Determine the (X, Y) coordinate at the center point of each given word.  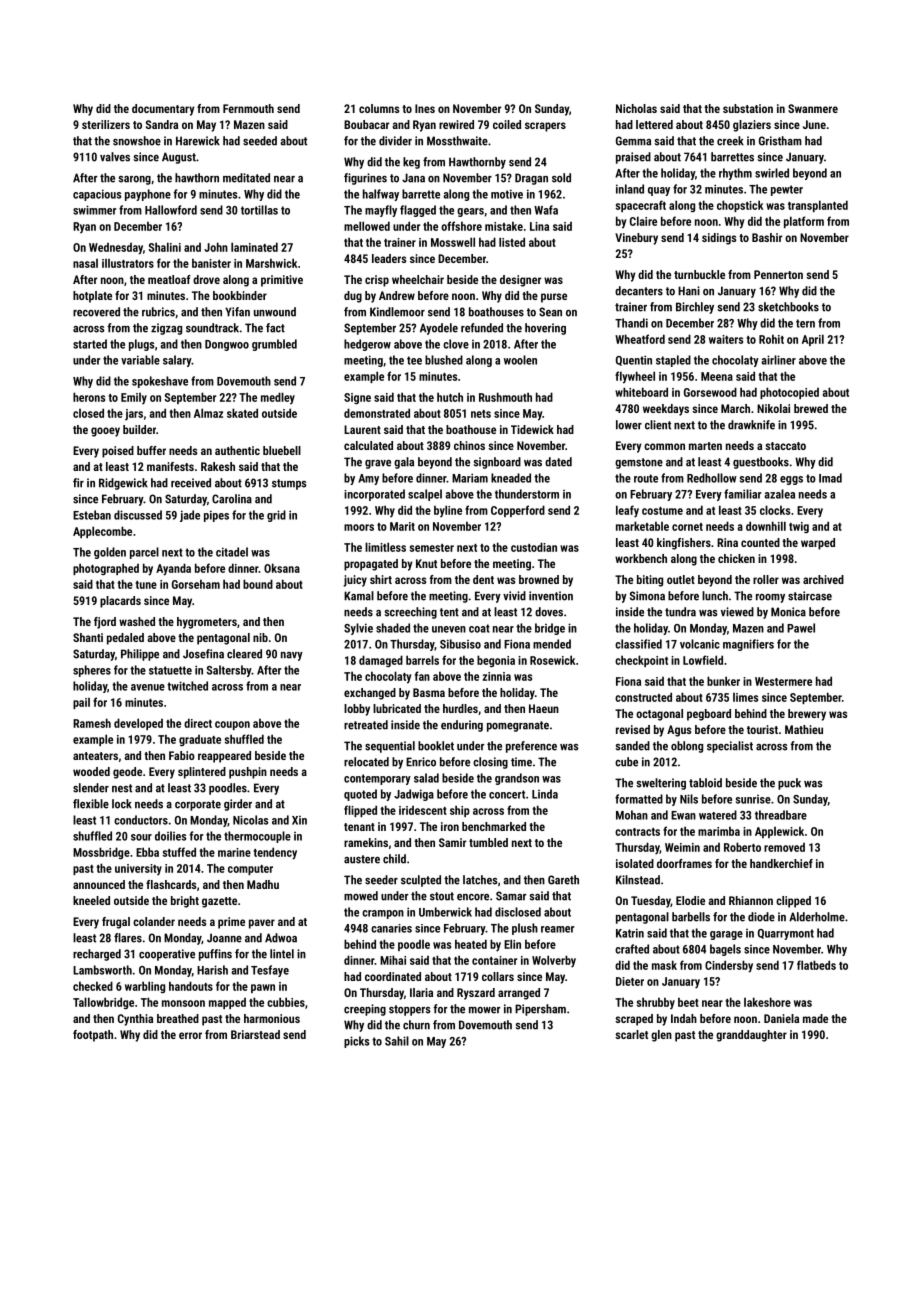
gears (470, 212)
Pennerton (778, 274)
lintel (282, 954)
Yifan (237, 312)
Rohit (771, 339)
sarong (135, 180)
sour (141, 837)
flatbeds (816, 965)
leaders (389, 258)
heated (471, 944)
